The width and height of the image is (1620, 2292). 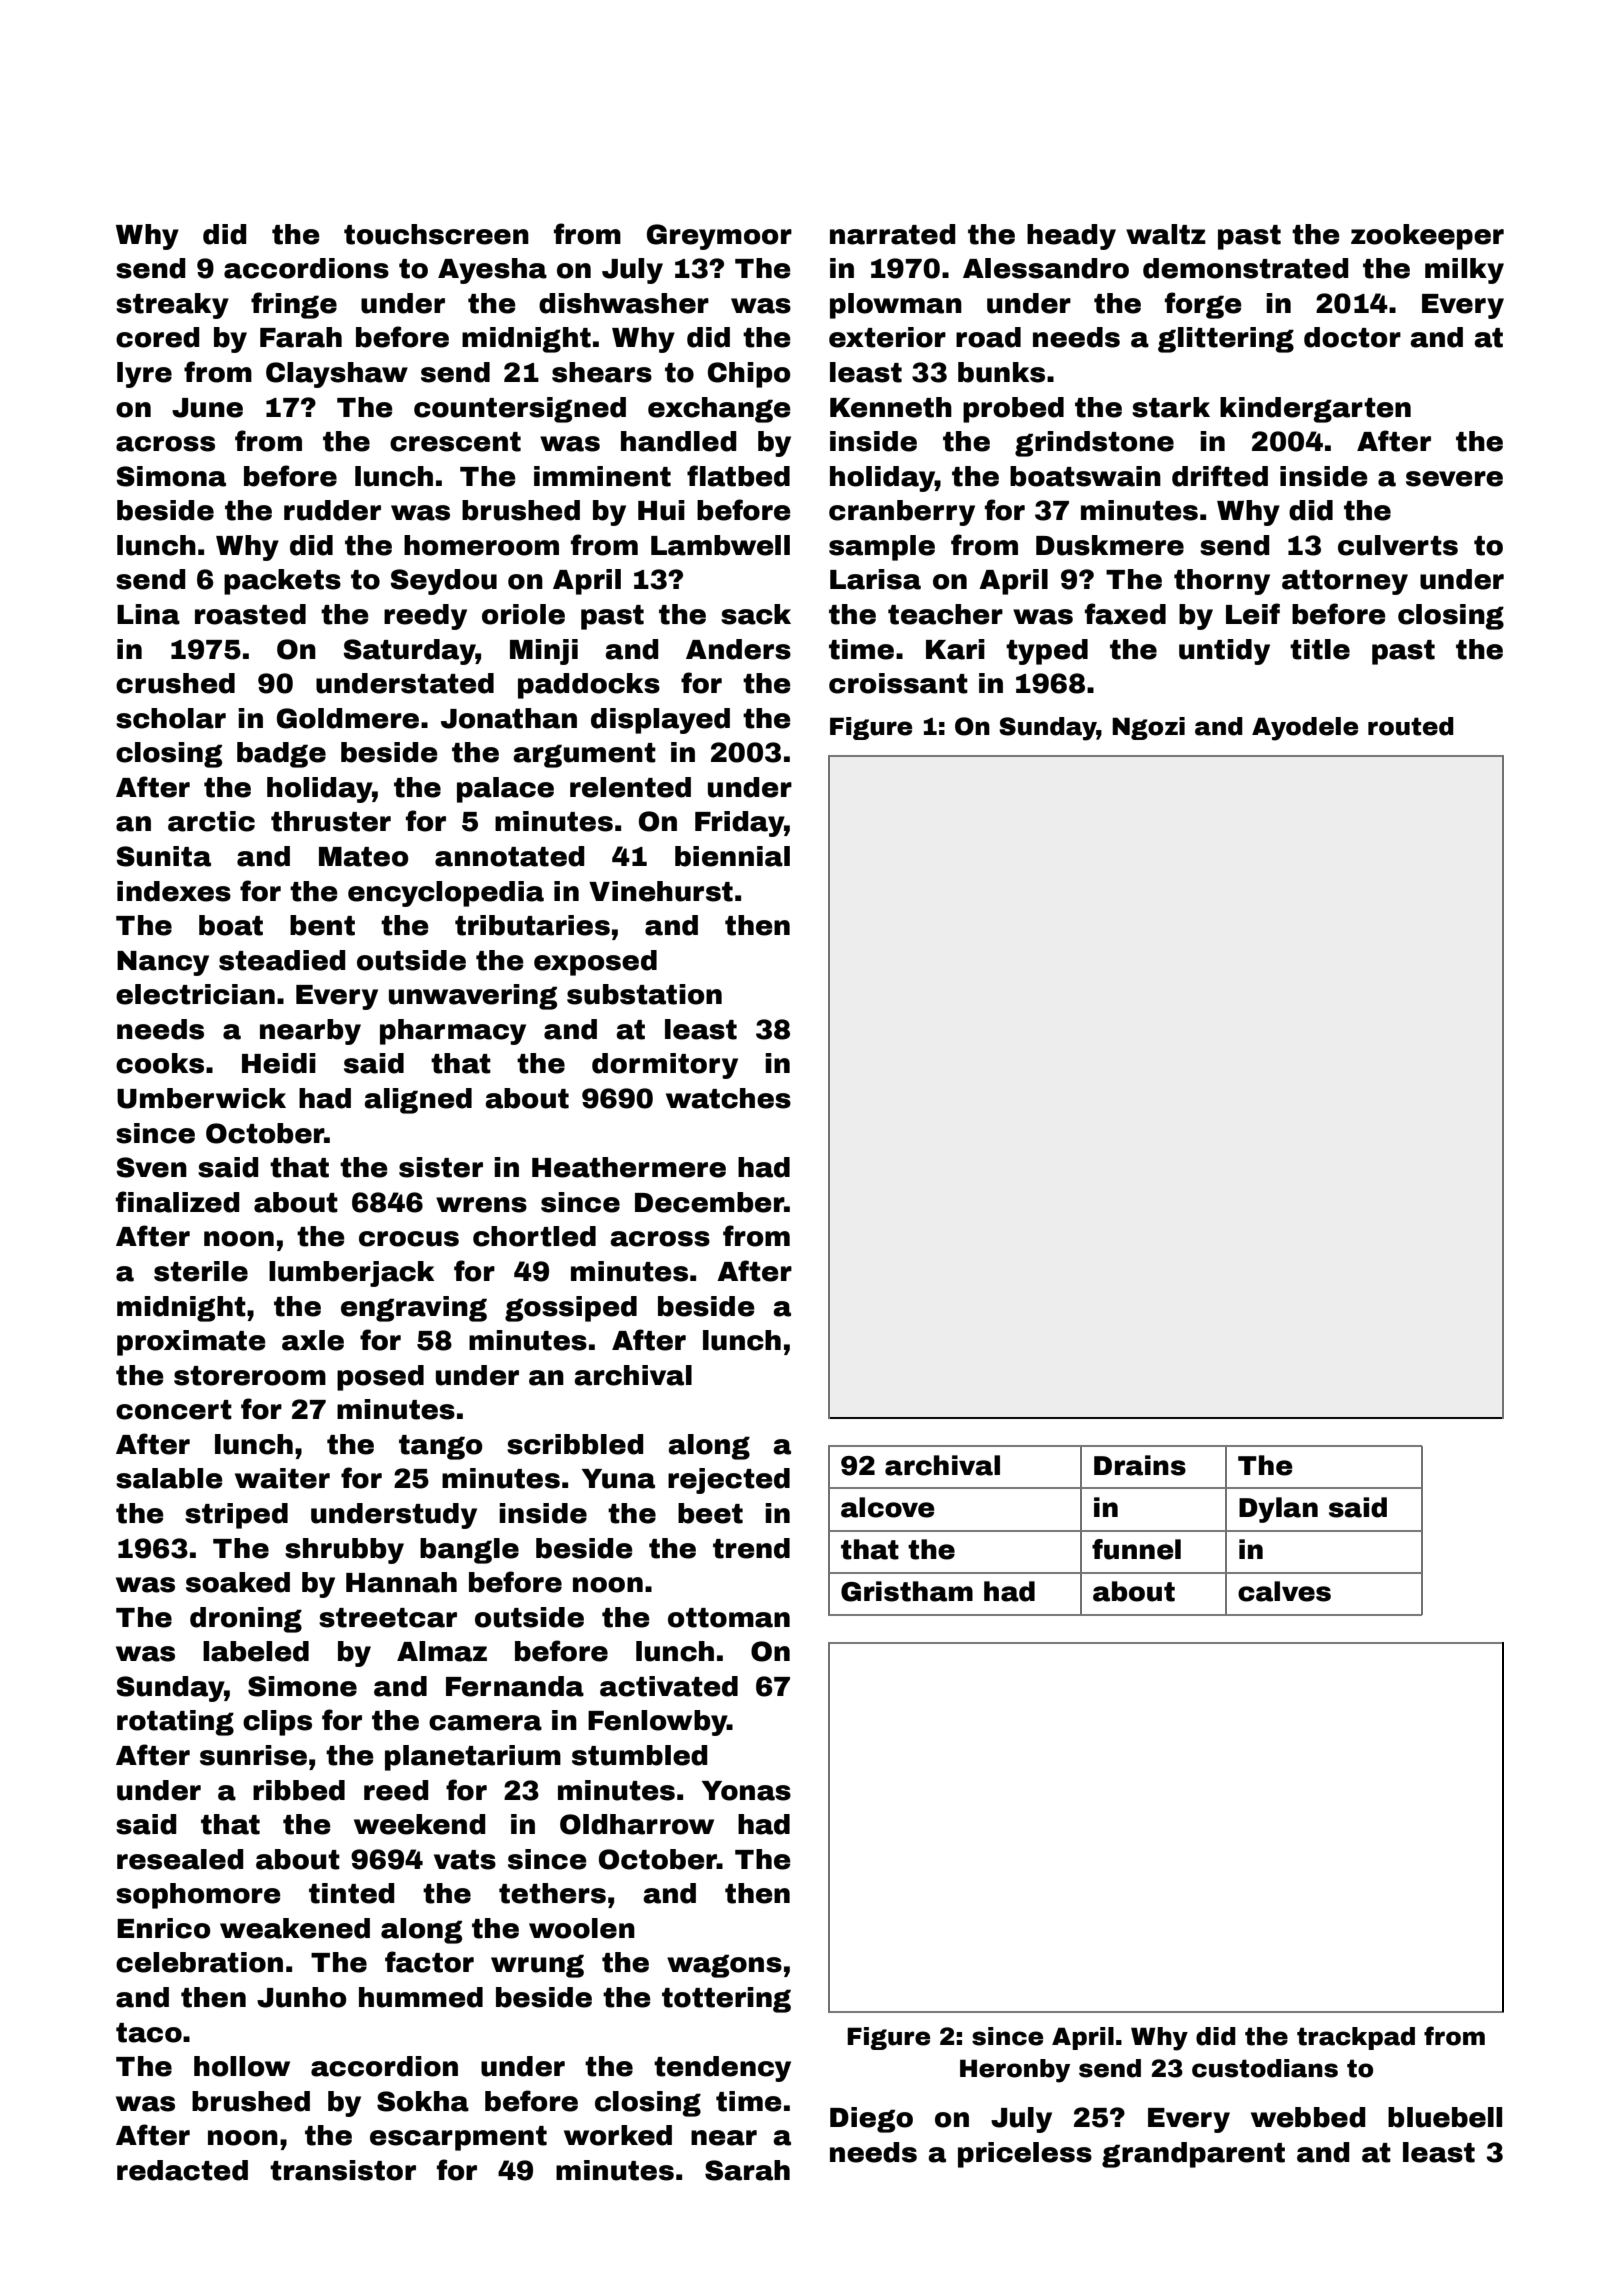 What do you see at coordinates (1464, 271) in the image?
I see `milky` at bounding box center [1464, 271].
